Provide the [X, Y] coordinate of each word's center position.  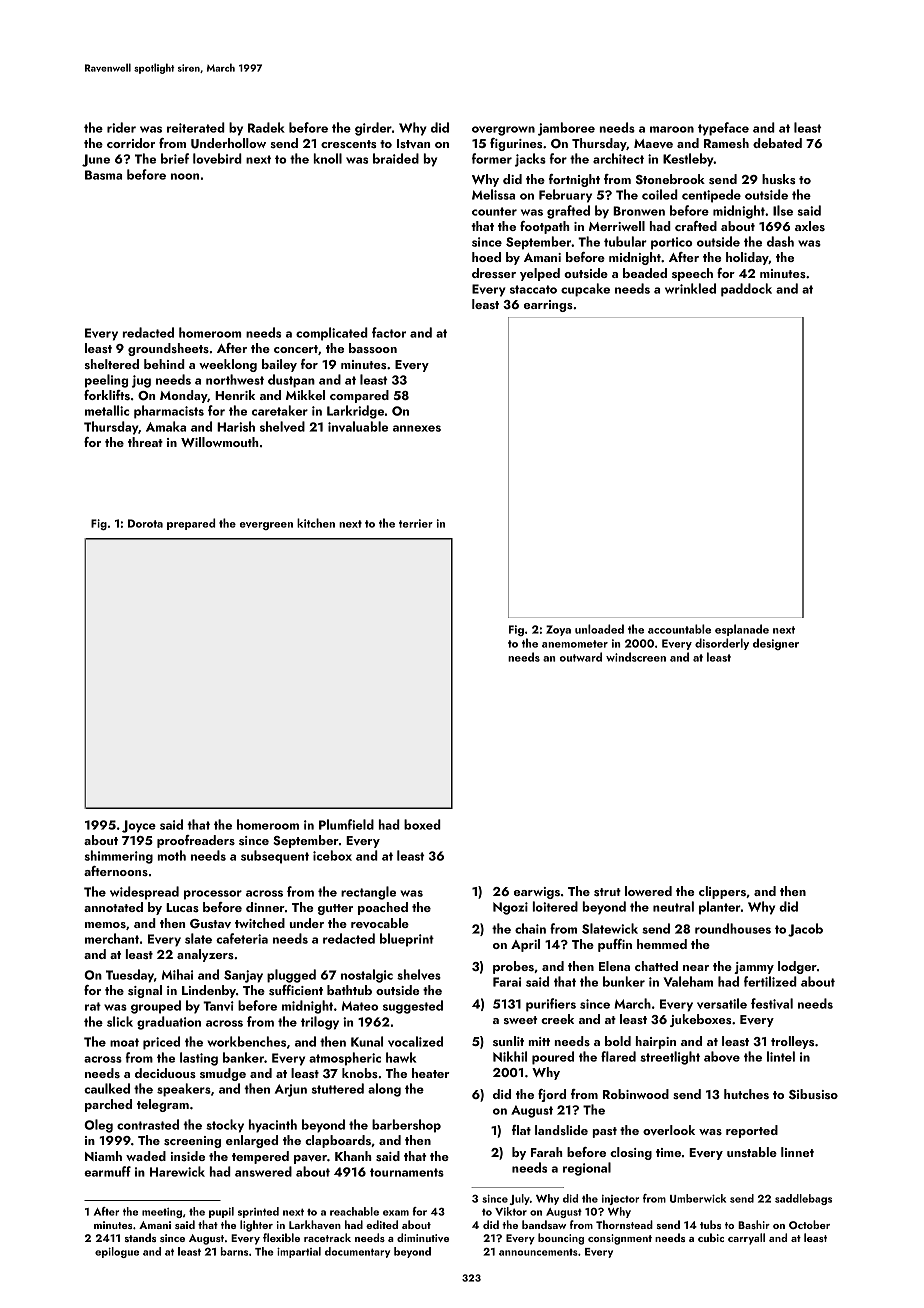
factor [389, 332]
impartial [299, 1252]
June [96, 160]
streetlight [670, 1058]
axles [810, 226]
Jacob [805, 930]
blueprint [407, 940]
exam [396, 1213]
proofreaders [196, 841]
